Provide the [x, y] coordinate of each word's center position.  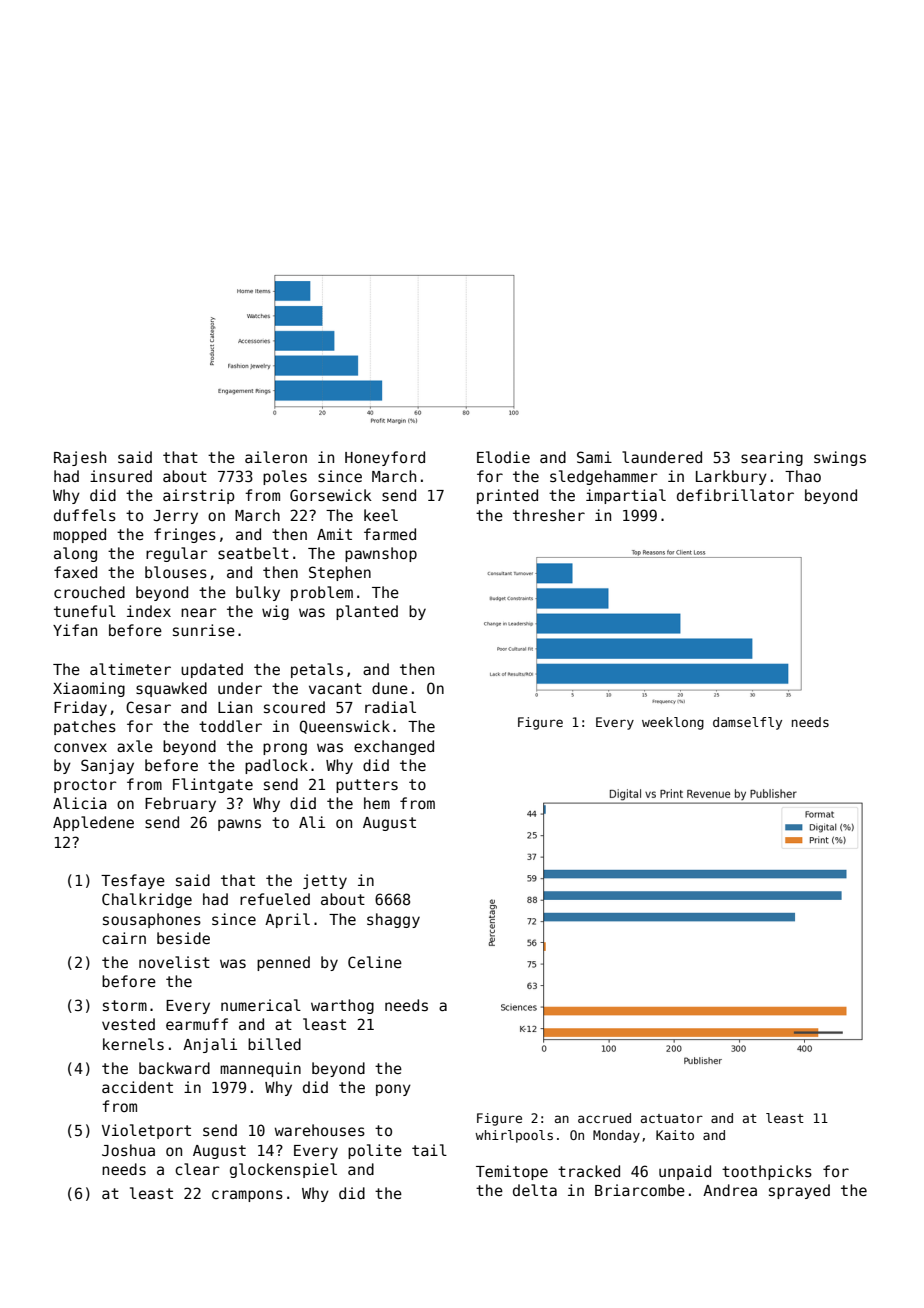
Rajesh [80, 458]
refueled [275, 899]
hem [377, 803]
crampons [247, 1196]
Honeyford [385, 458]
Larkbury [731, 477]
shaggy [393, 920]
